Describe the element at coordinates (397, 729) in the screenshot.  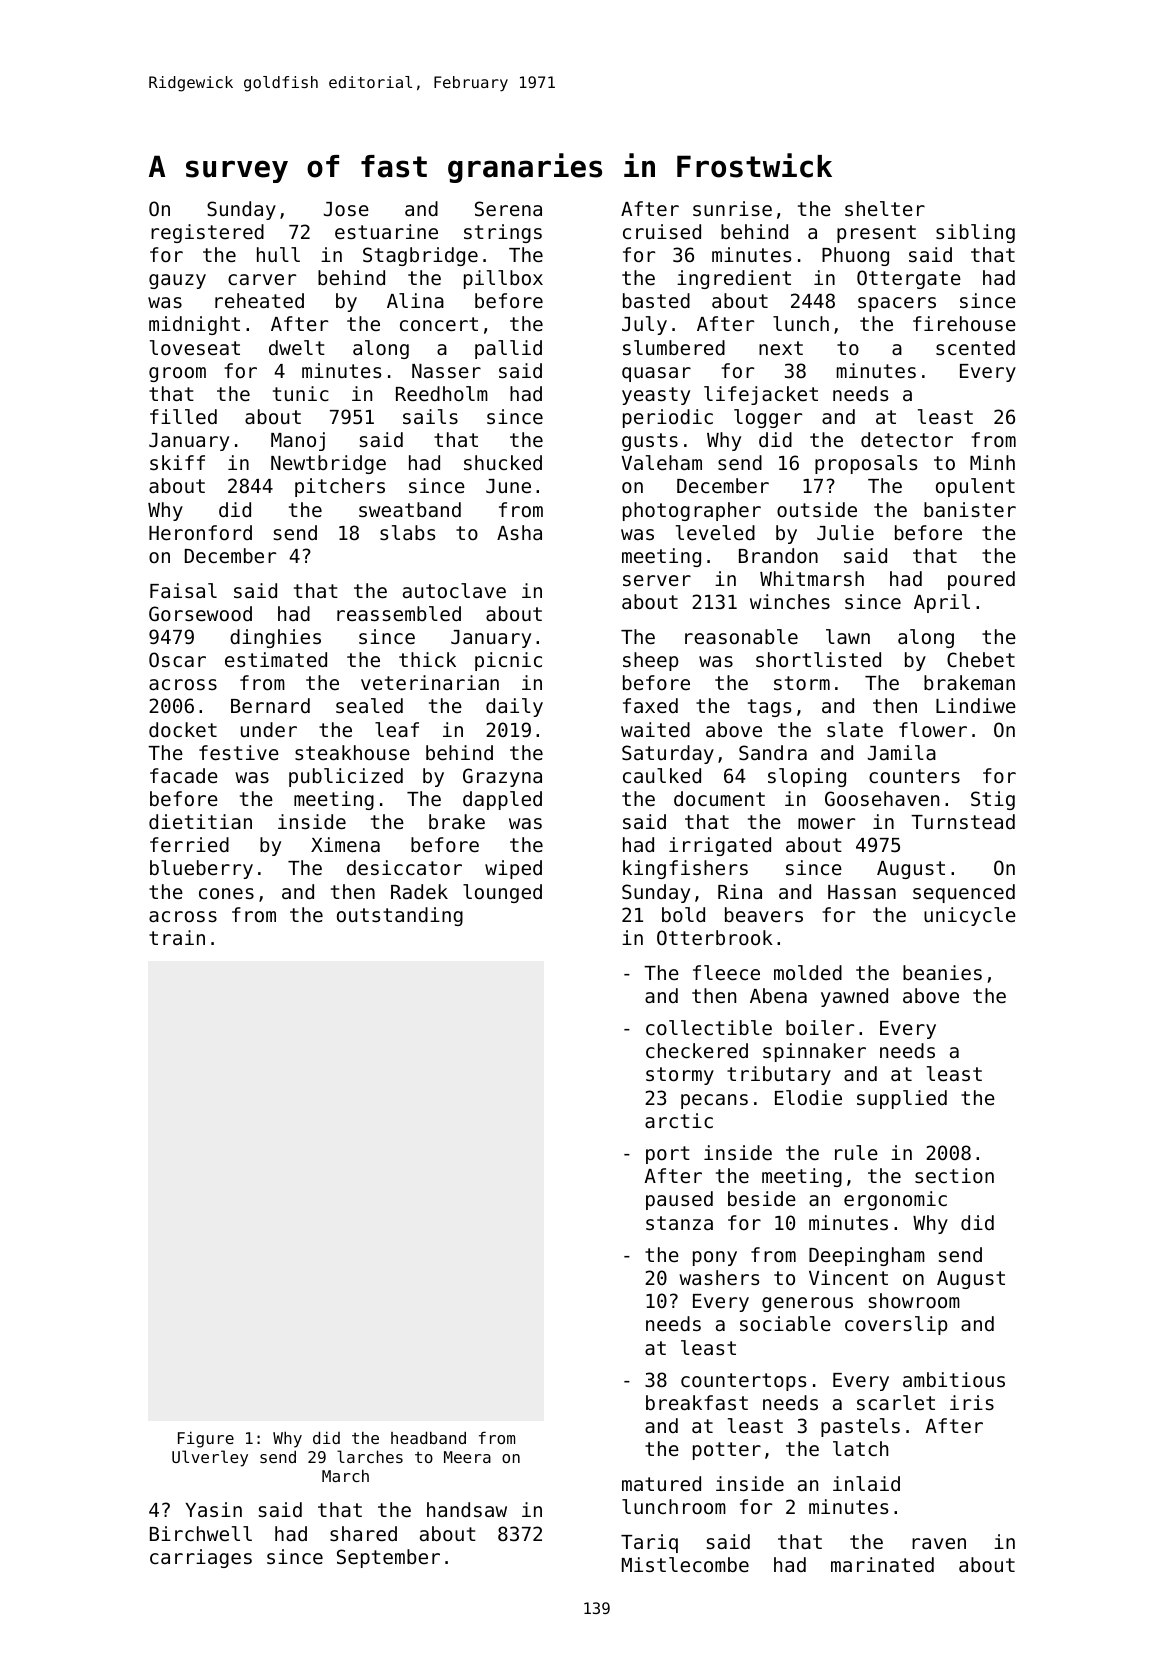
I see `leaf` at that location.
